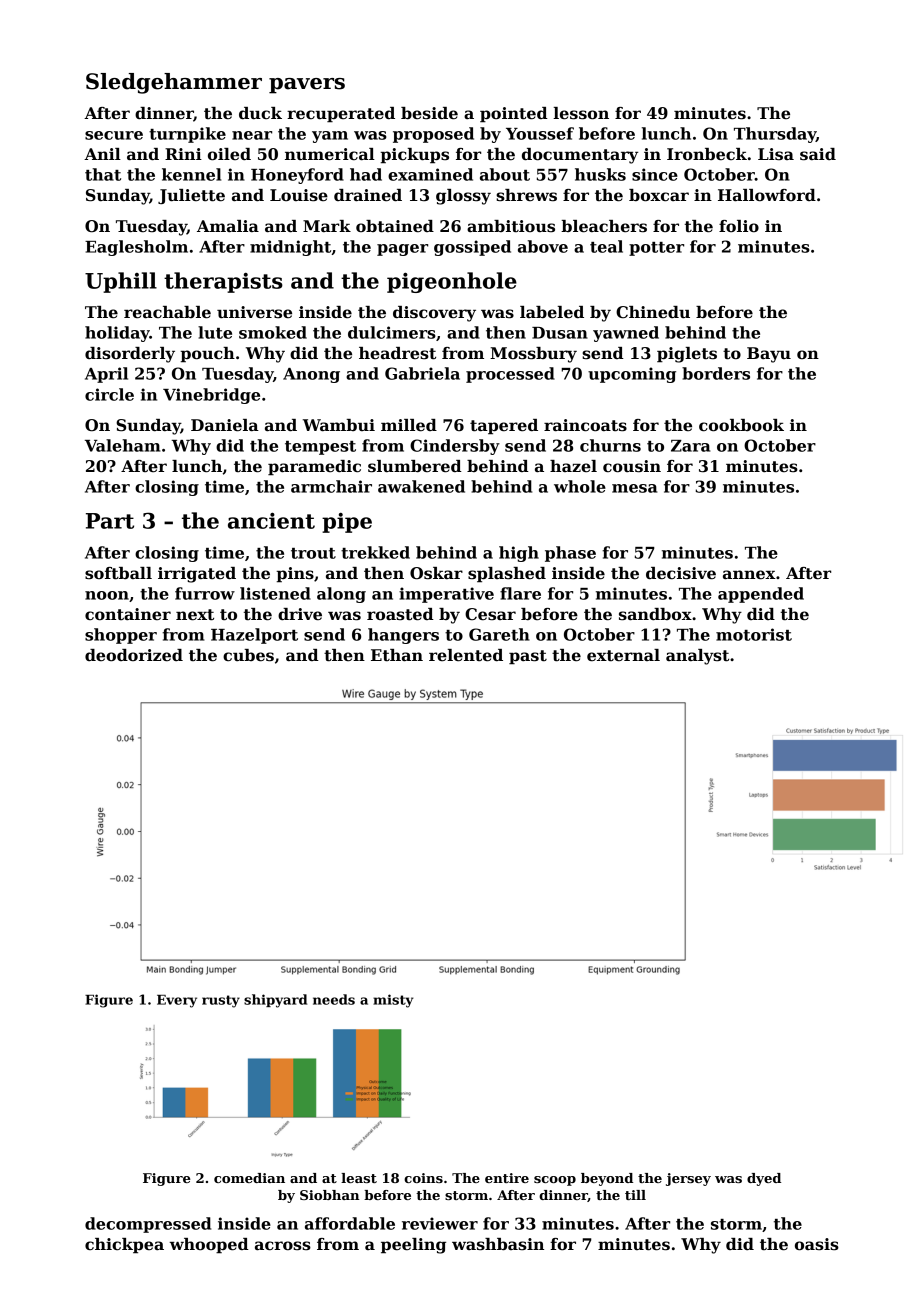  Describe the element at coordinates (177, 1001) in the screenshot. I see `Every` at that location.
